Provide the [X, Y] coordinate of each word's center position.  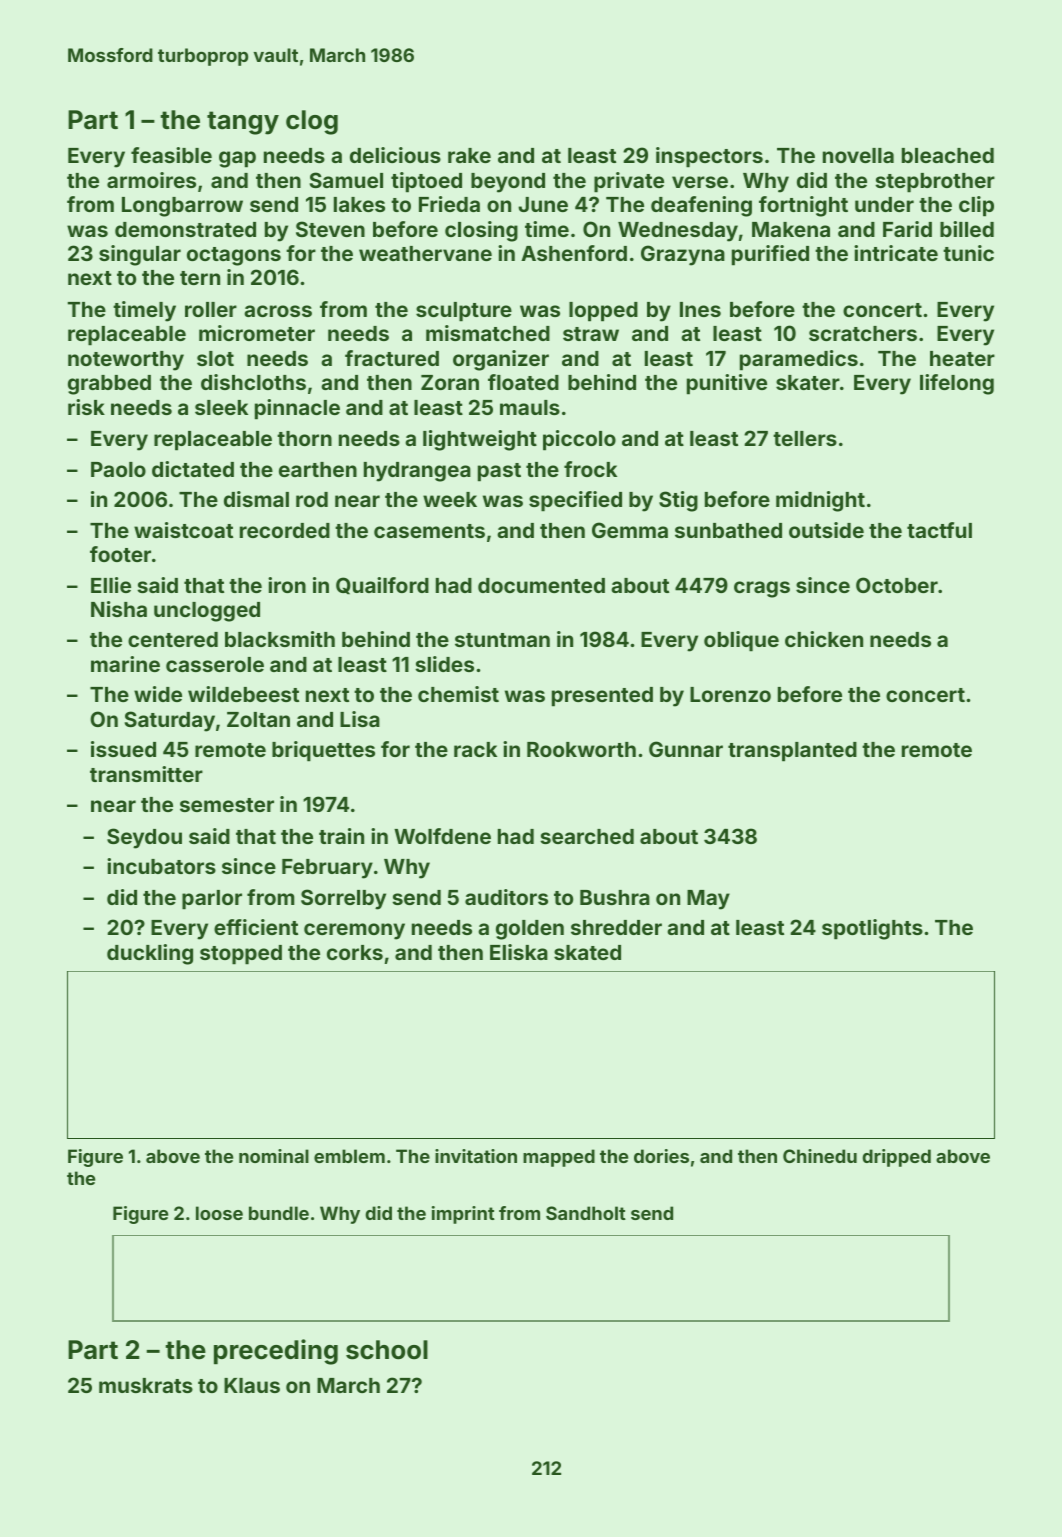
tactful [939, 530]
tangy [243, 123]
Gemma [630, 530]
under [884, 204]
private [629, 182]
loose [219, 1213]
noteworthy [126, 361]
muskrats [146, 1385]
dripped [897, 1158]
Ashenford [574, 253]
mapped [559, 1158]
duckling [150, 954]
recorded [285, 530]
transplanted [792, 752]
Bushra [615, 897]
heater [962, 358]
